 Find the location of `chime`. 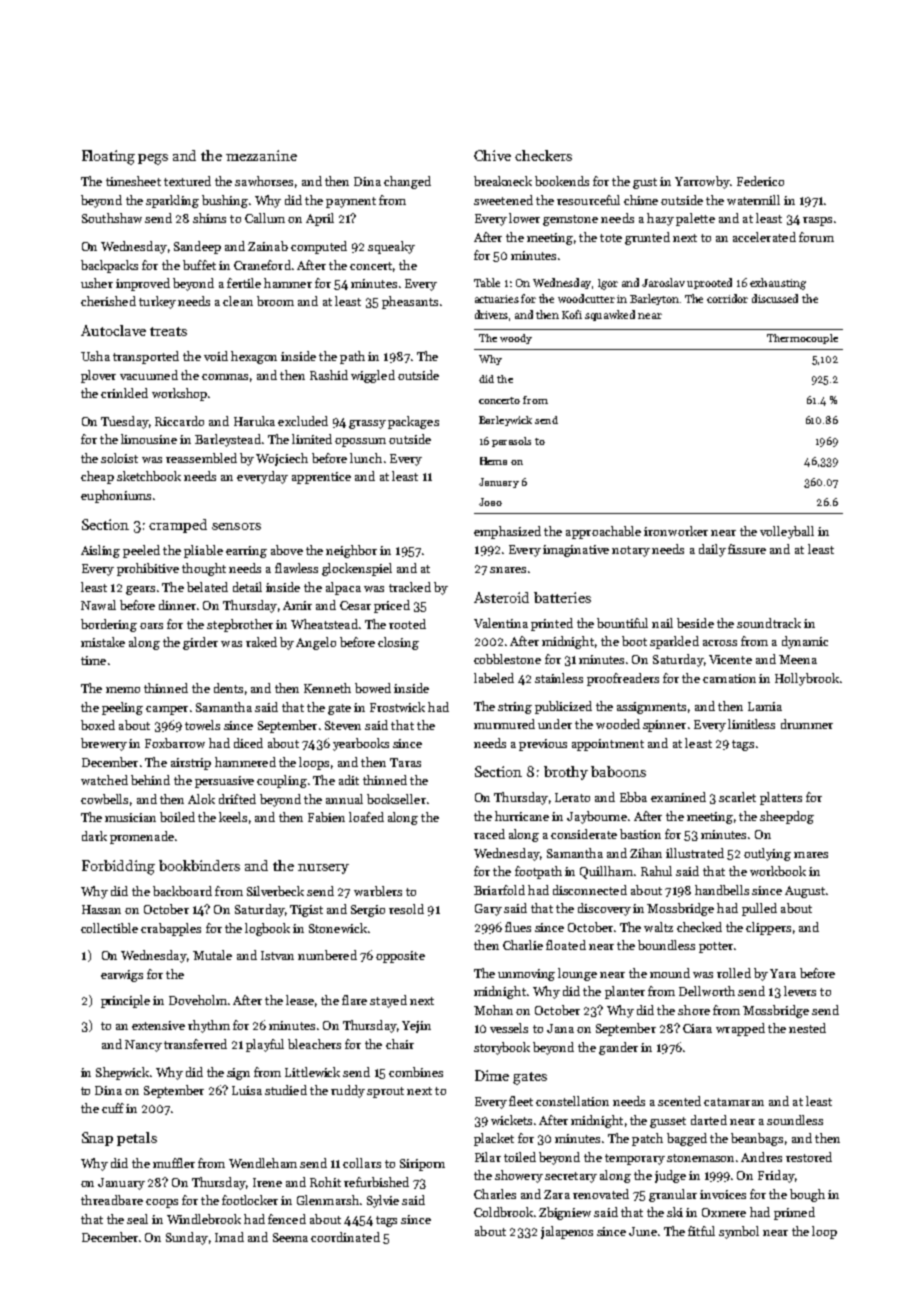

chime is located at coordinates (641, 200).
